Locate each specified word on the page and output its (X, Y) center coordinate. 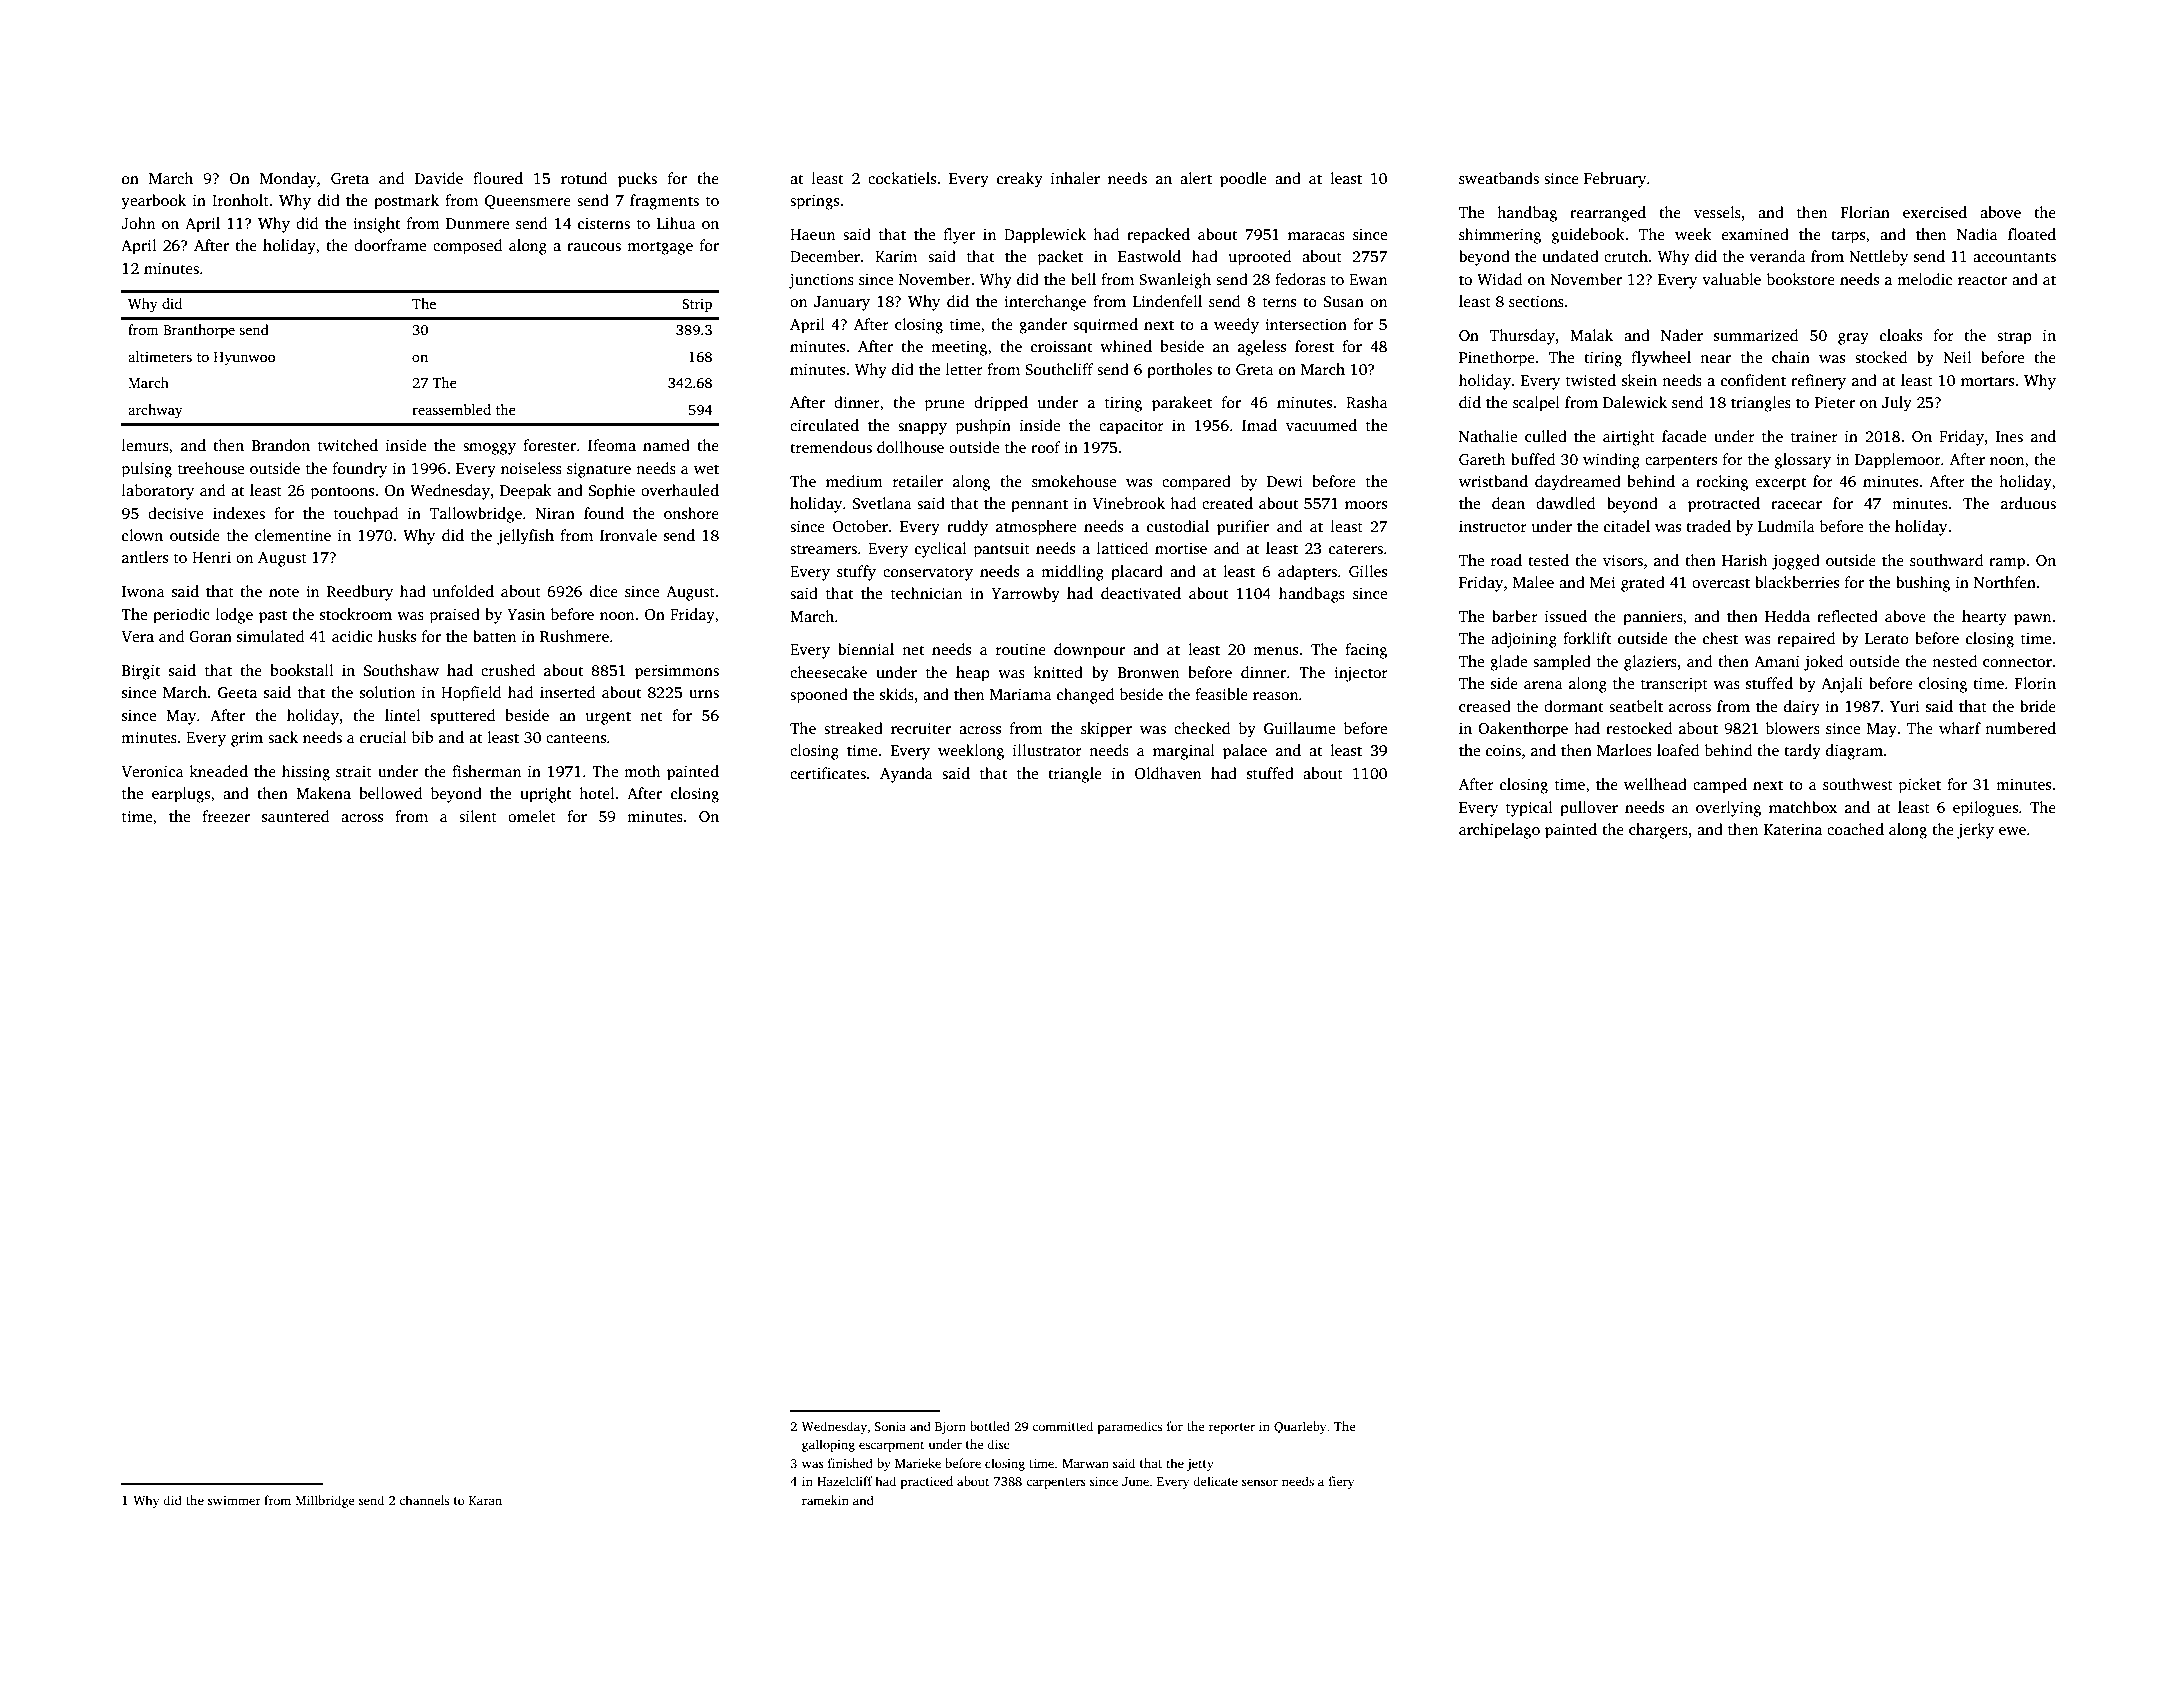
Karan (485, 1500)
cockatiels (902, 178)
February (1615, 180)
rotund (584, 178)
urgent (608, 718)
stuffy (856, 573)
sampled (1562, 663)
